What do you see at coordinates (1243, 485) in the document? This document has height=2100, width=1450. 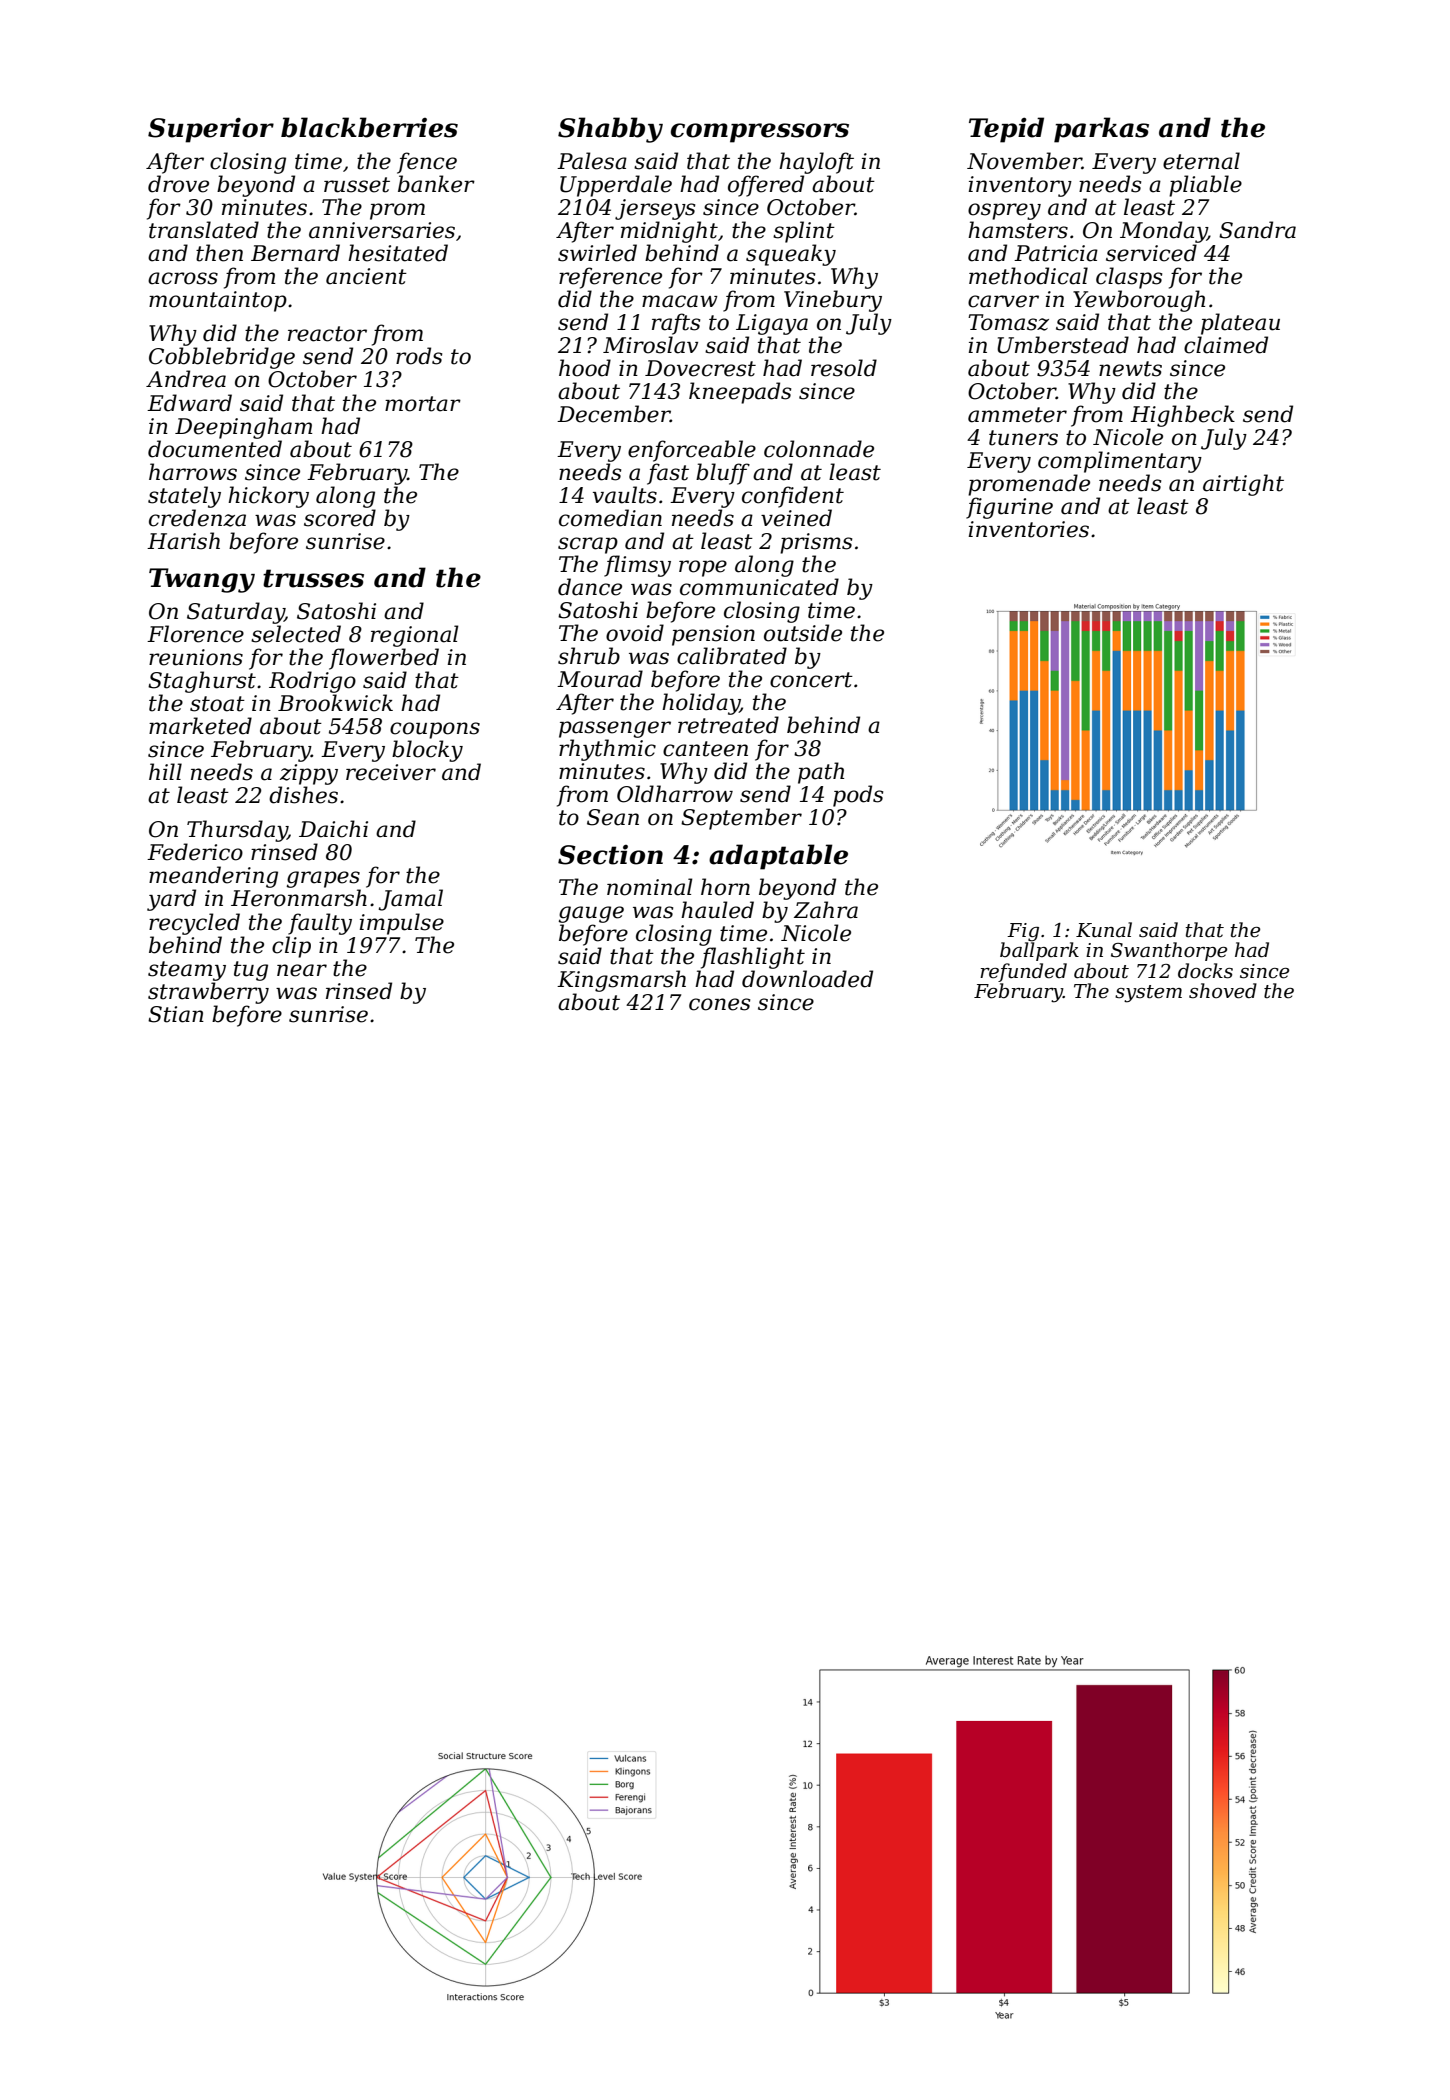 I see `airtight` at bounding box center [1243, 485].
